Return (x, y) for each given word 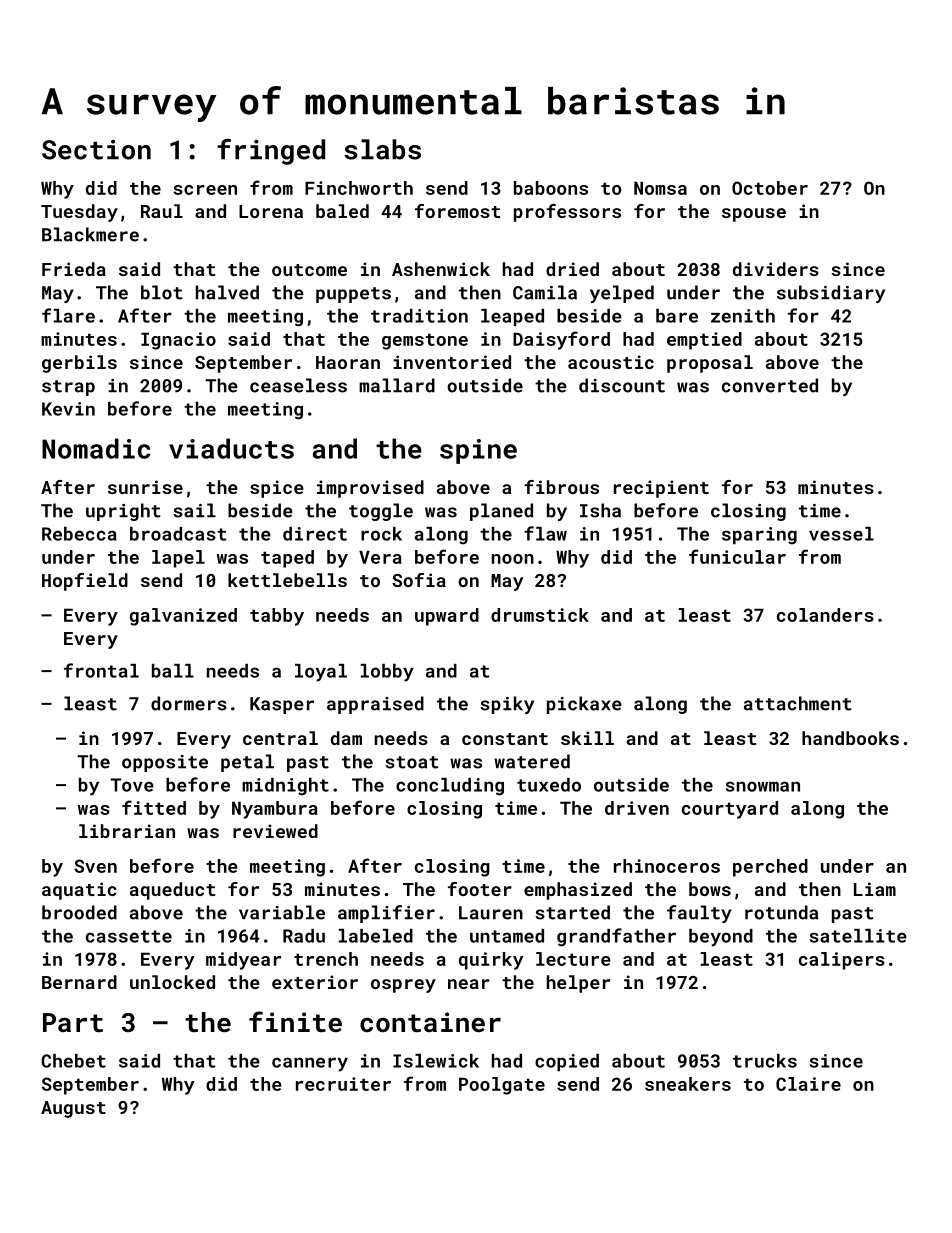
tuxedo (549, 785)
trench (326, 959)
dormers (189, 703)
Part (73, 1022)
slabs (382, 149)
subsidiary (831, 294)
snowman (763, 786)
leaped (512, 317)
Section (96, 150)
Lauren (491, 913)
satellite (858, 936)
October (770, 188)
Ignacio (178, 341)
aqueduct (172, 891)
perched (770, 868)
